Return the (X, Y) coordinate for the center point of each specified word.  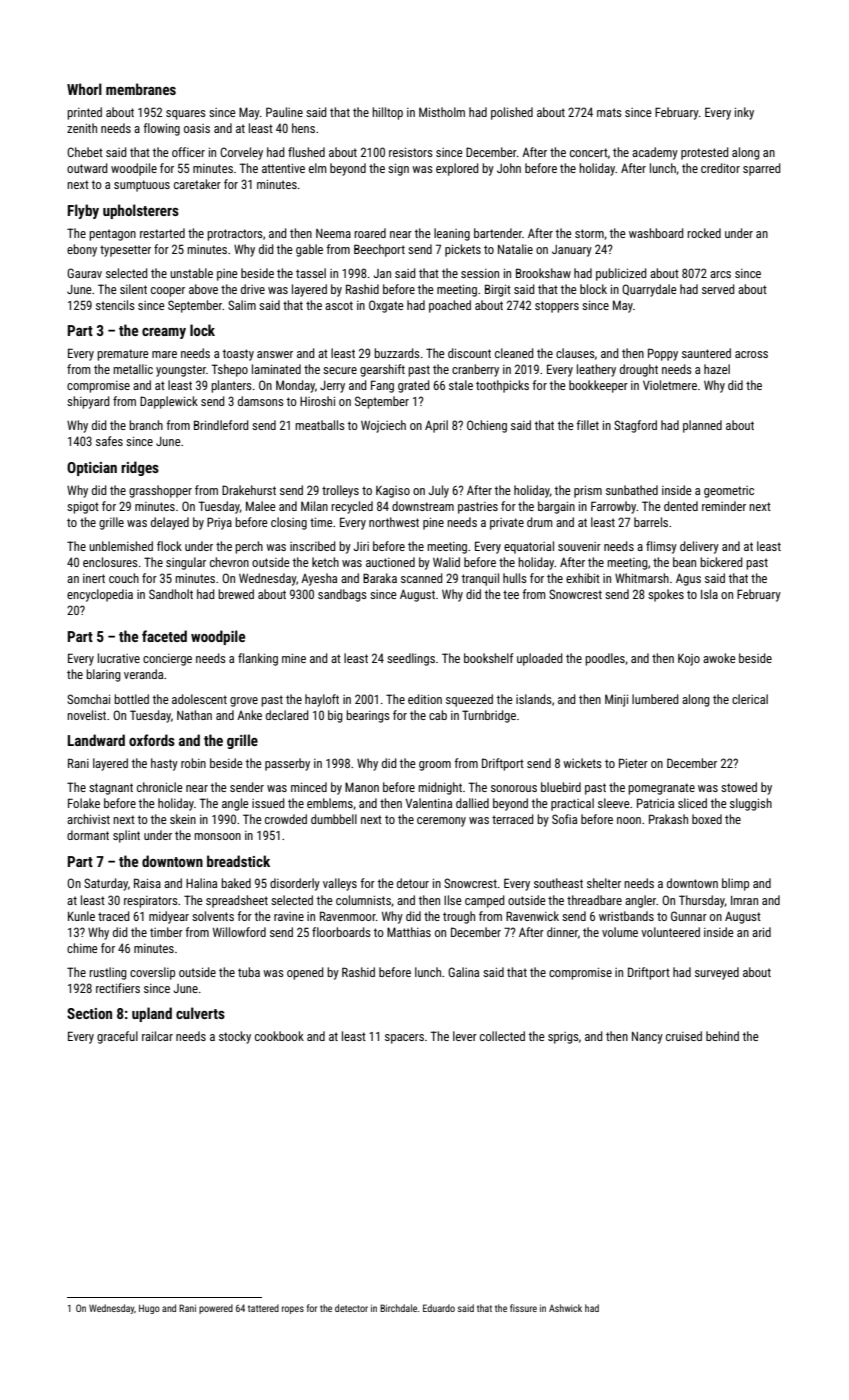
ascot (339, 305)
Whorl (84, 89)
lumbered (655, 699)
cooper (168, 292)
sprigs (563, 1038)
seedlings (411, 659)
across (751, 354)
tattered (263, 1308)
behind (722, 1036)
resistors (411, 152)
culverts (200, 1013)
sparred (762, 169)
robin (193, 763)
